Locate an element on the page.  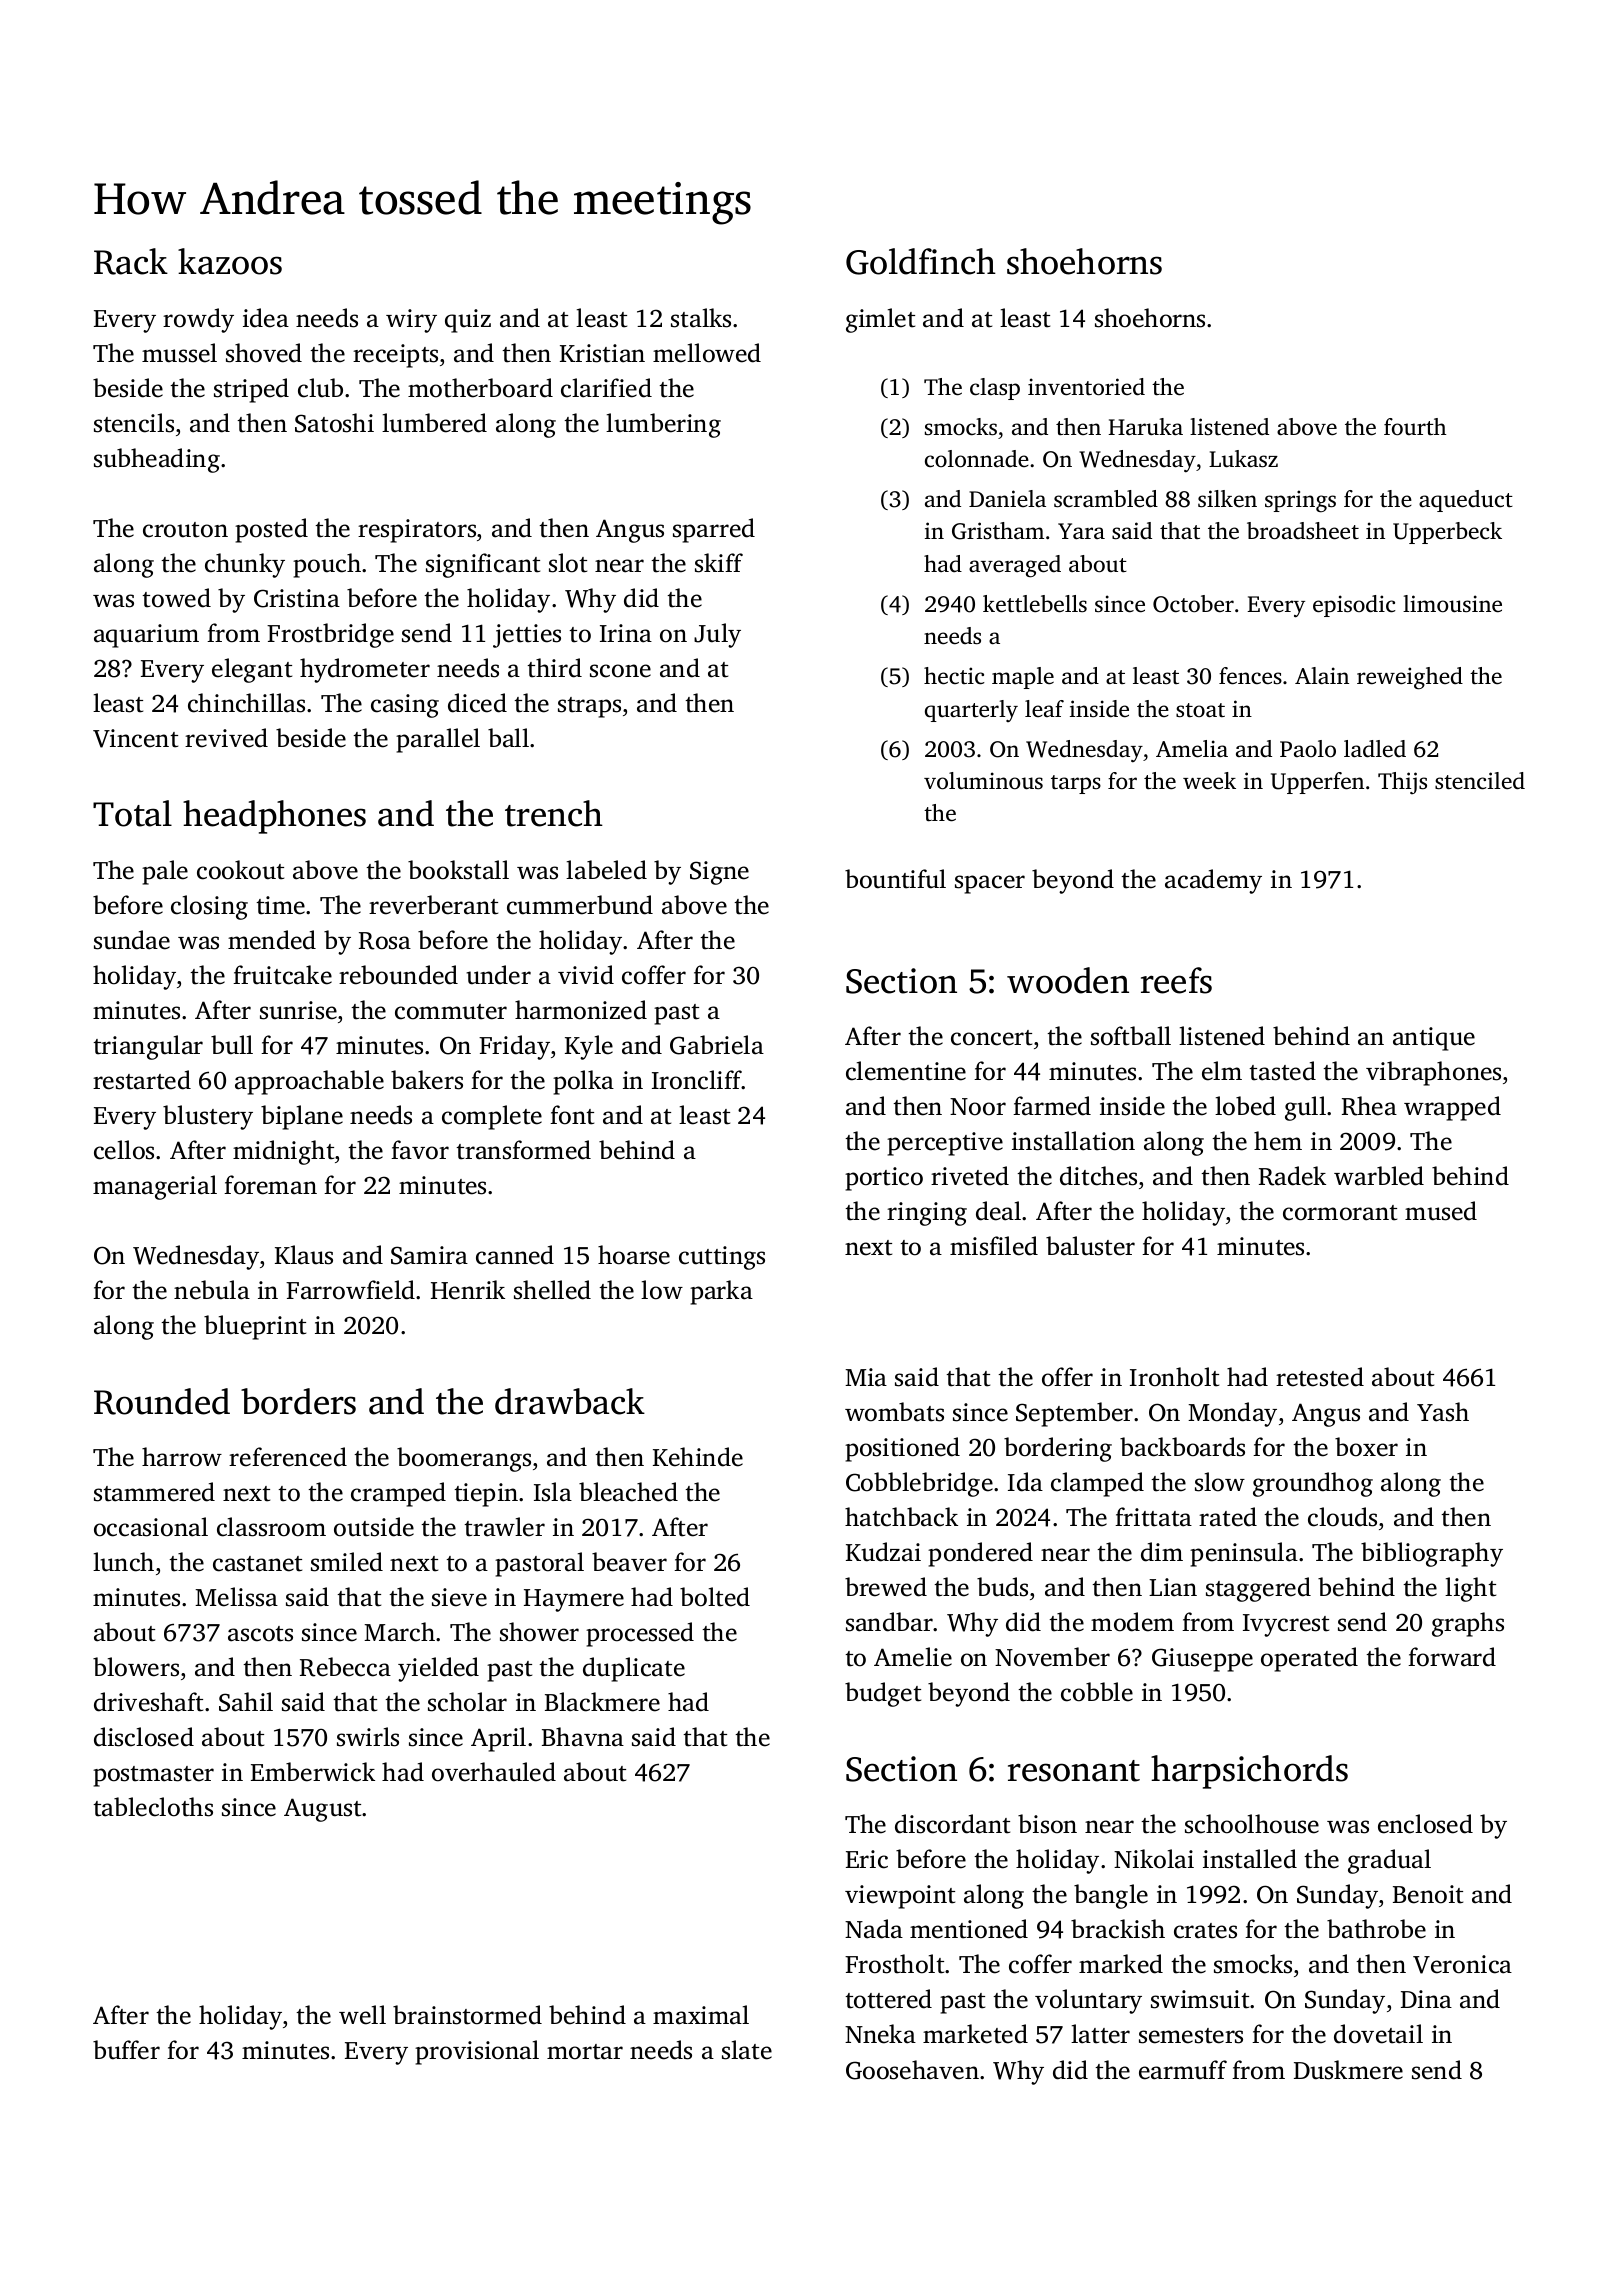
Frostbridge is located at coordinates (330, 635).
